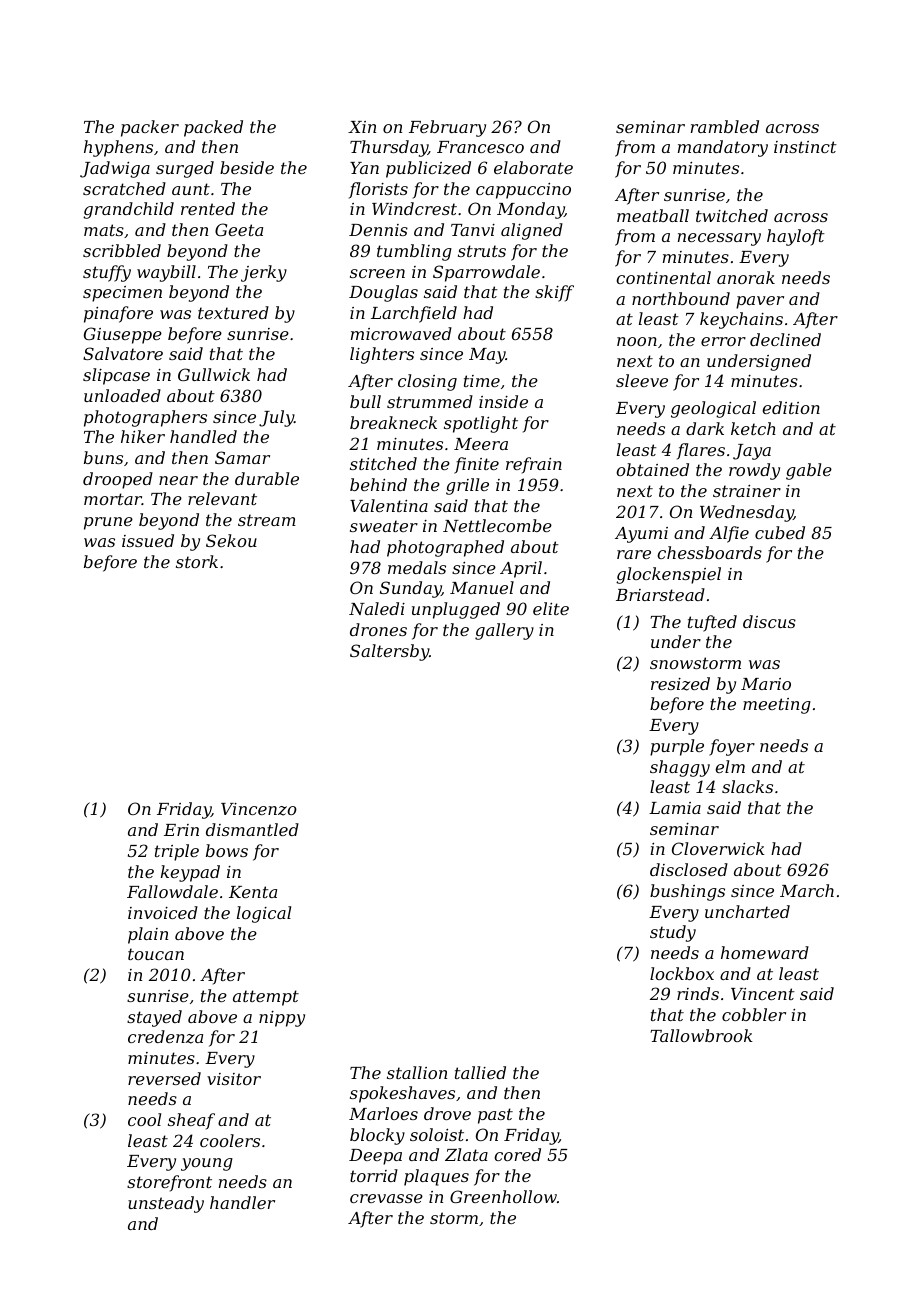  What do you see at coordinates (777, 706) in the page?
I see `meeting` at bounding box center [777, 706].
